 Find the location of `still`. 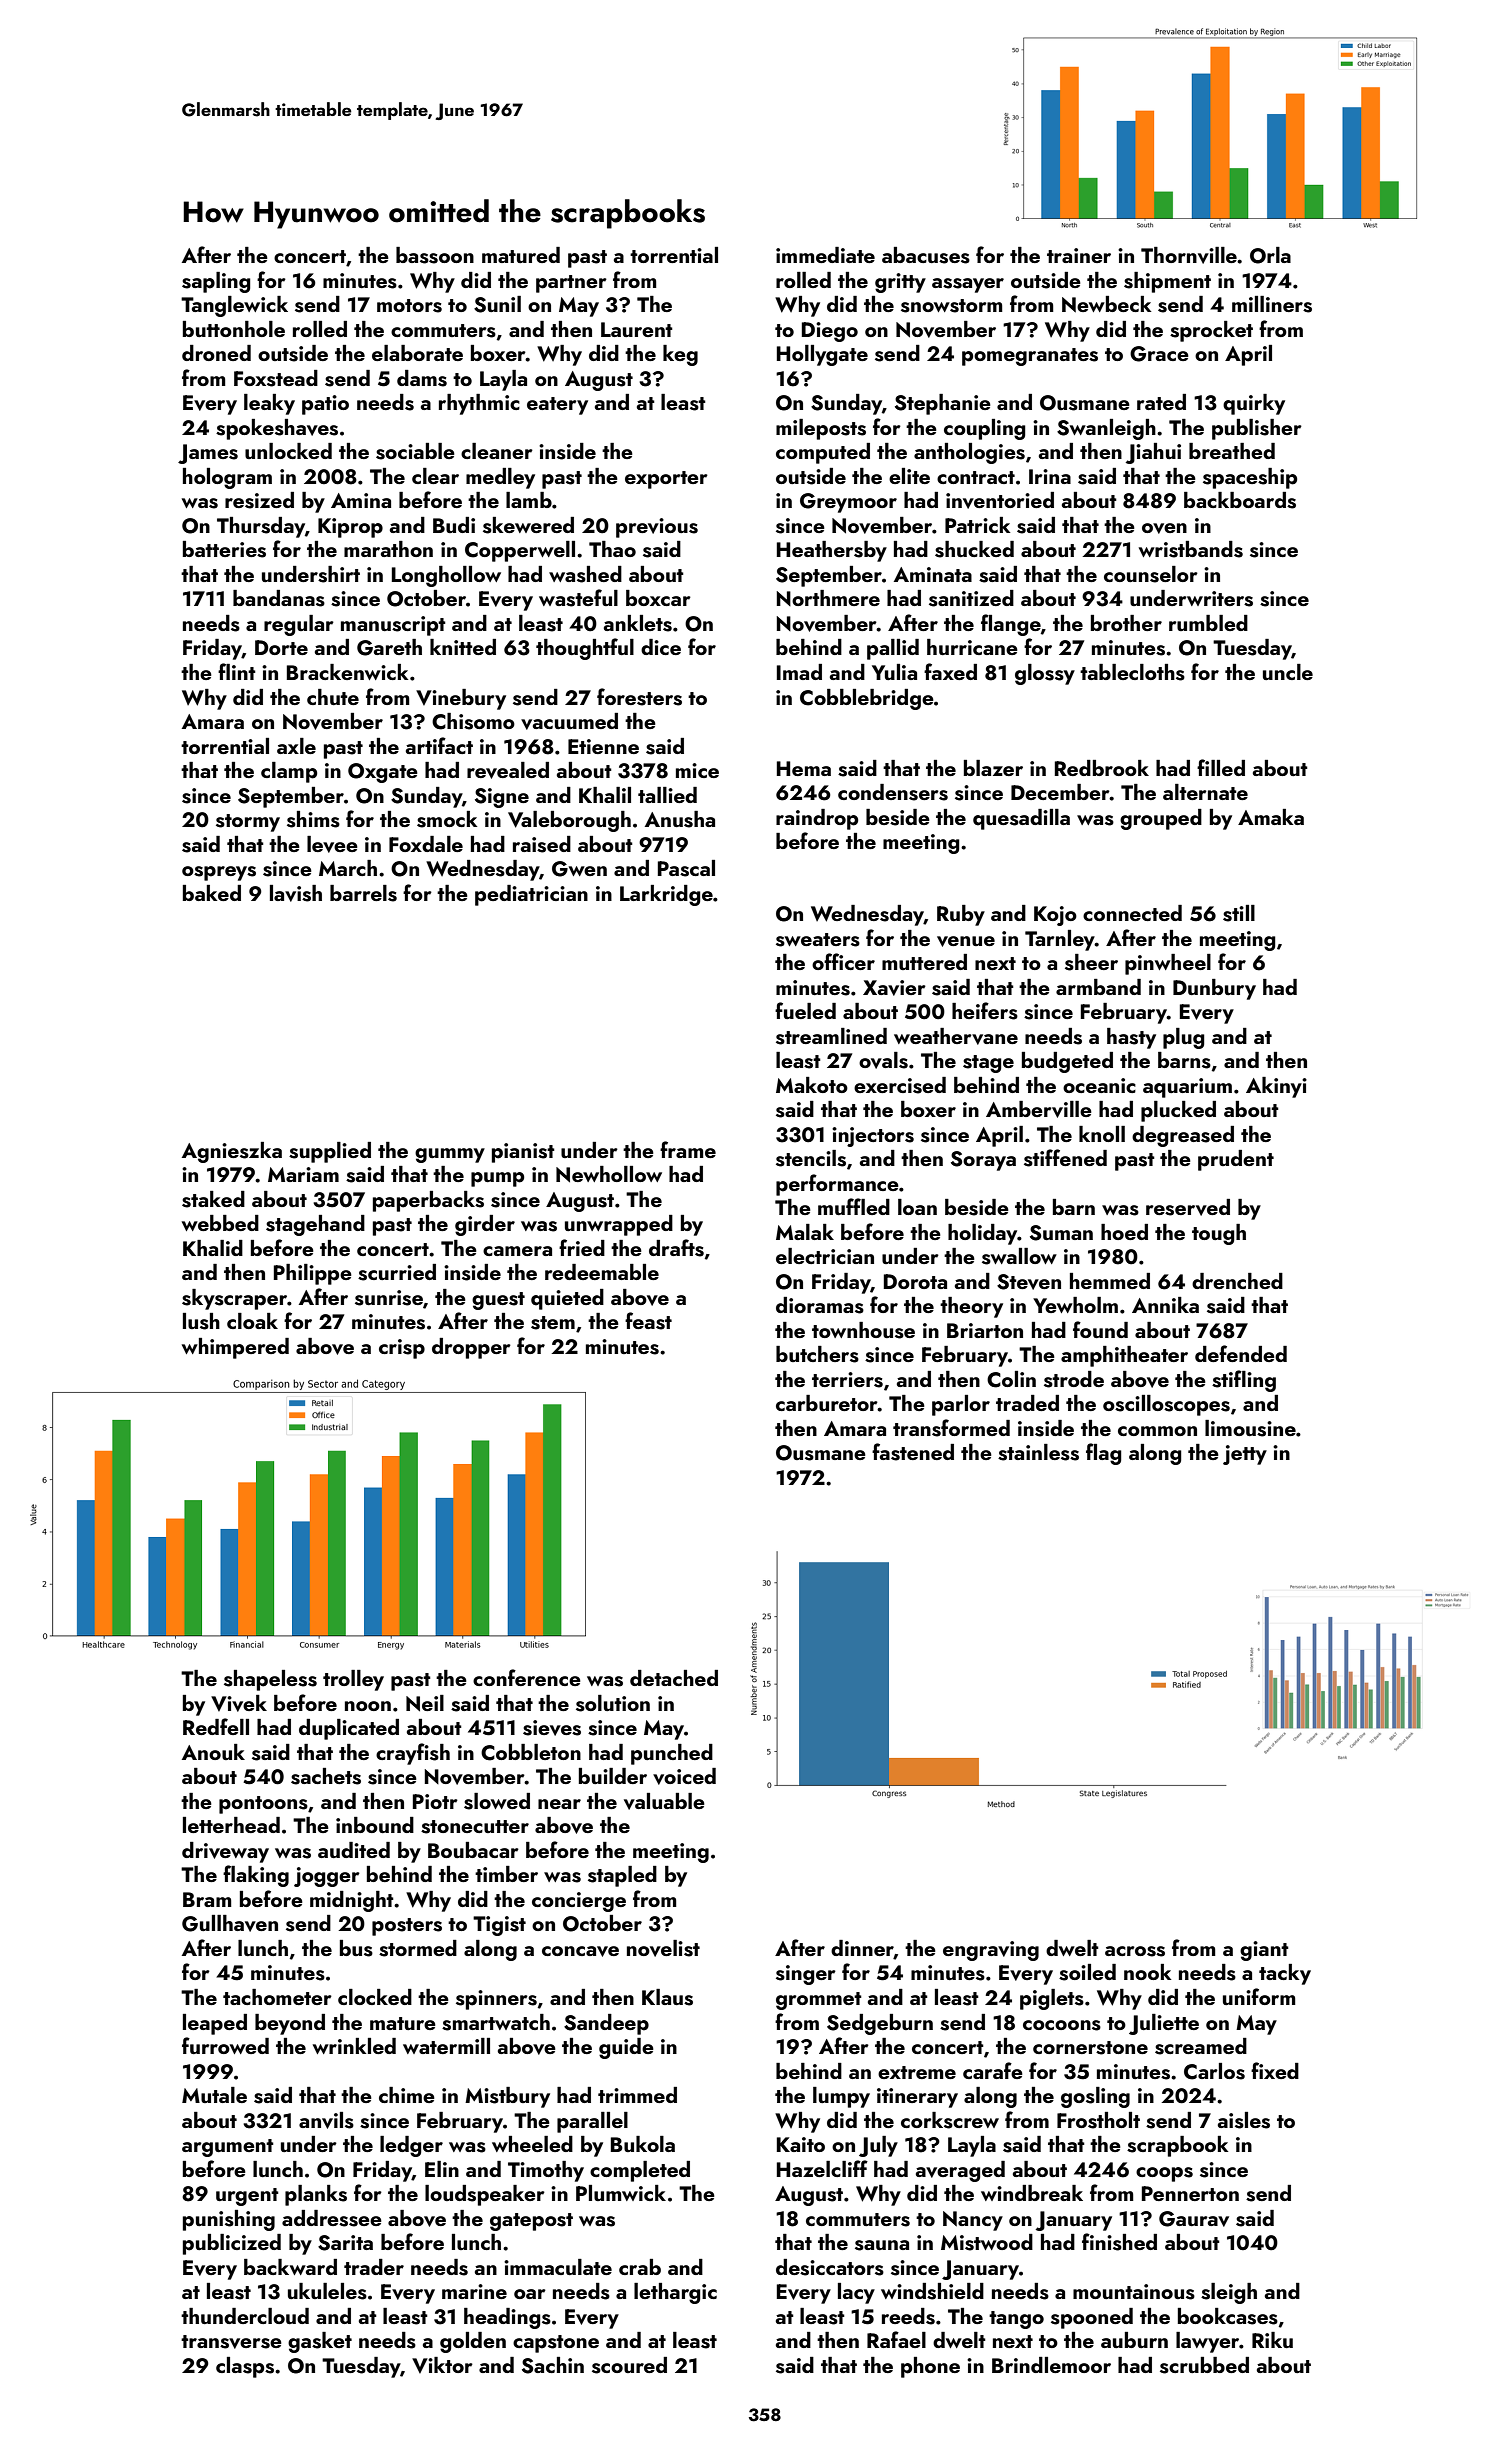

still is located at coordinates (1239, 913).
